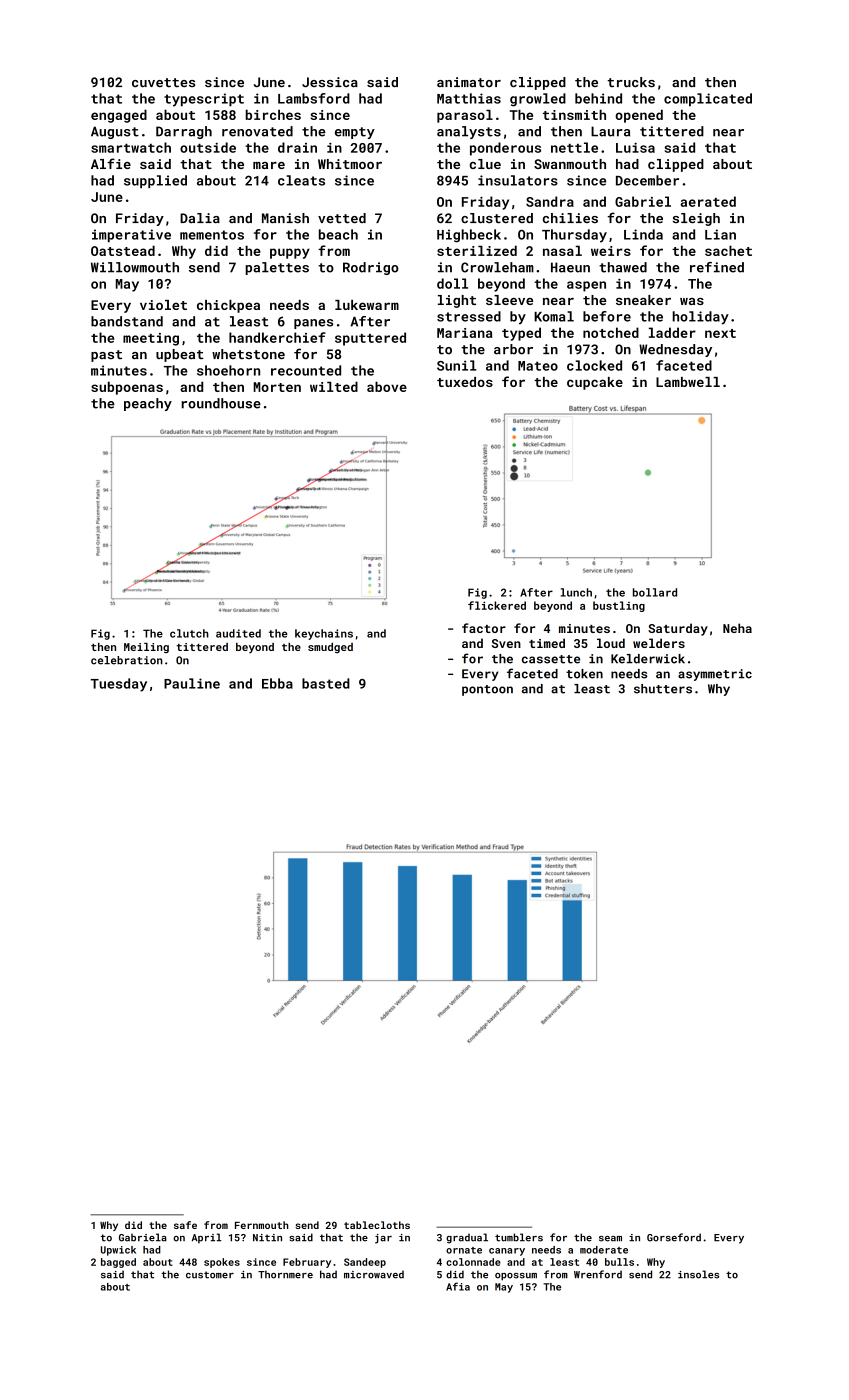 This page has height=1400, width=849. Describe the element at coordinates (516, 1277) in the page. I see `opossum` at that location.
